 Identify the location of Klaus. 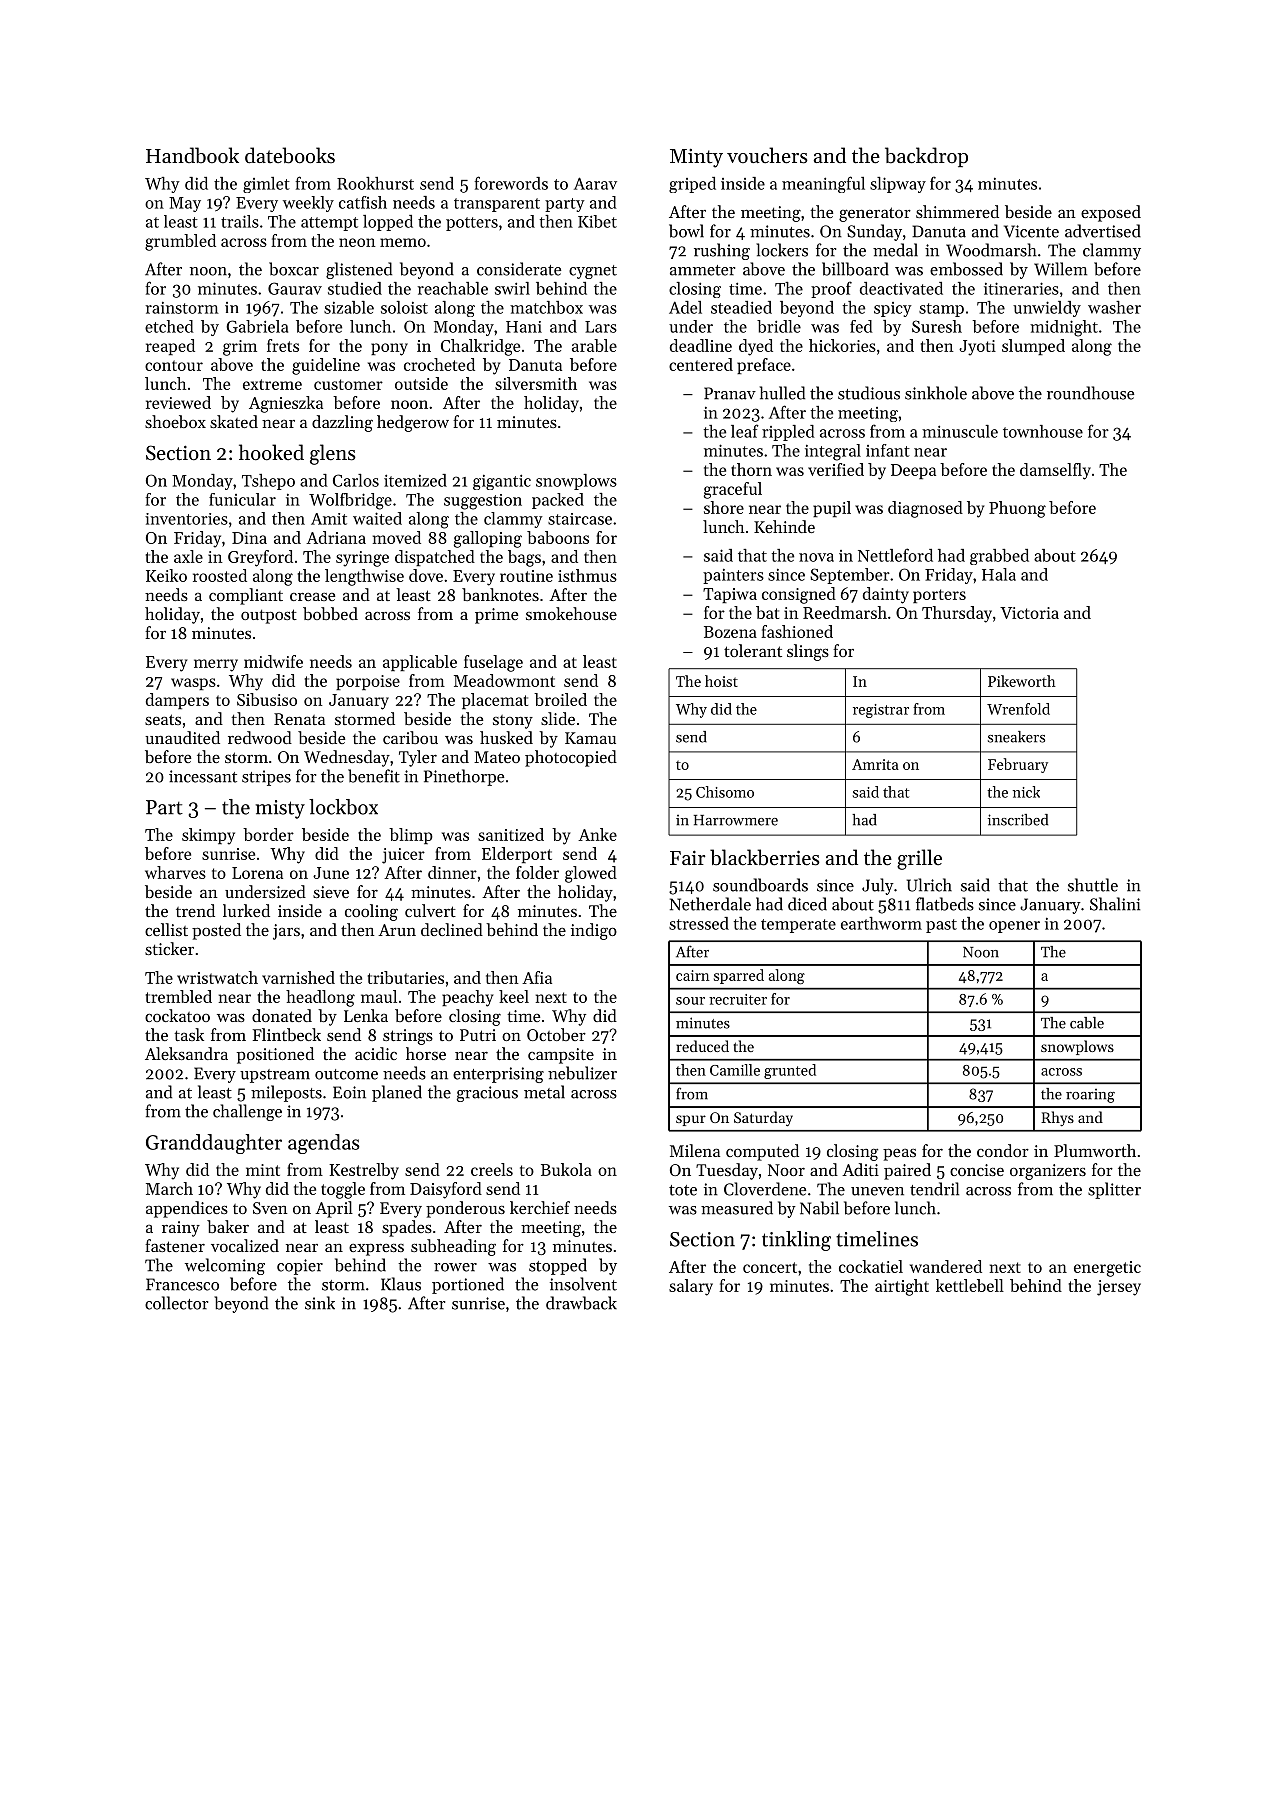
(401, 1284).
